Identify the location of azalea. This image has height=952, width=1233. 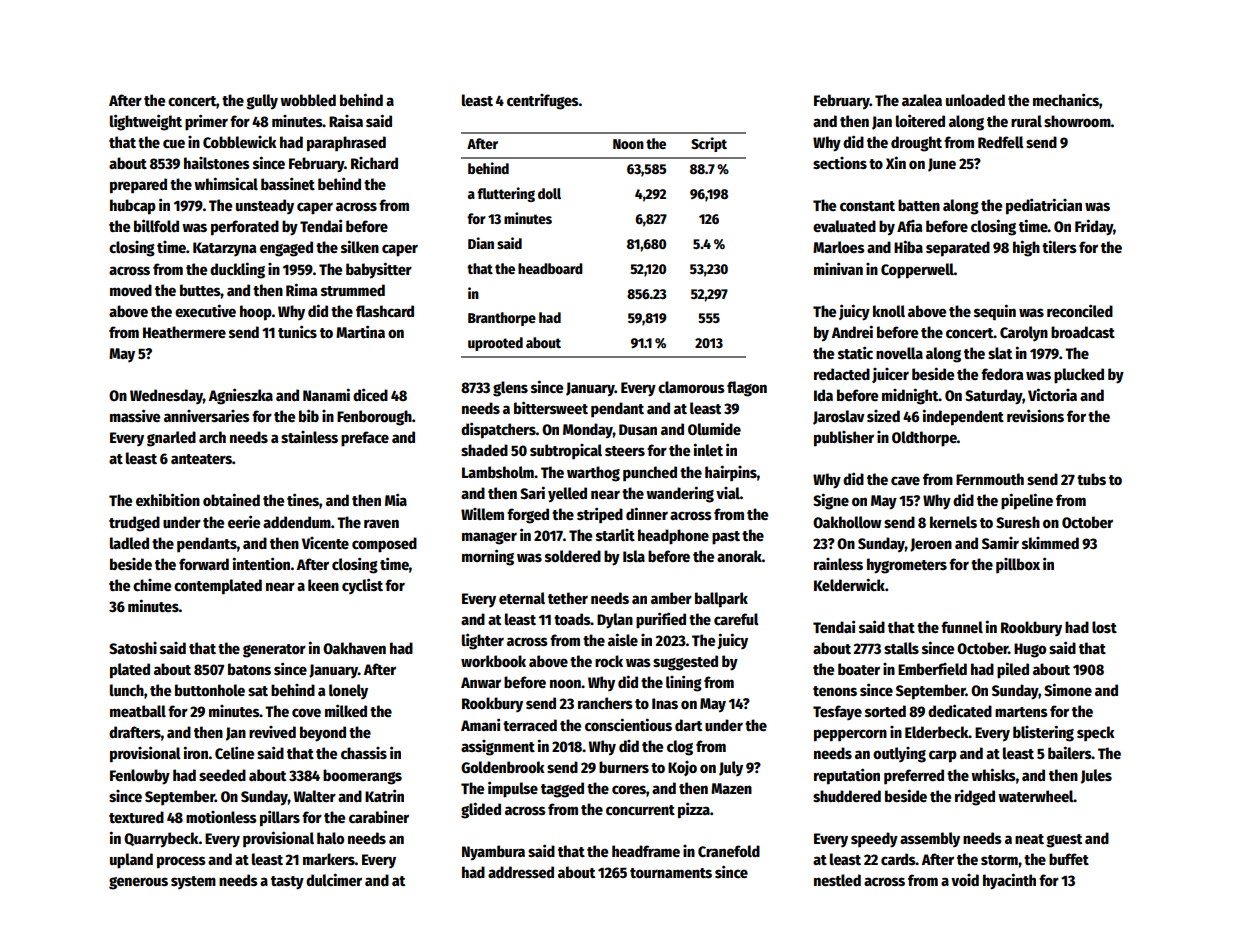
(922, 100).
